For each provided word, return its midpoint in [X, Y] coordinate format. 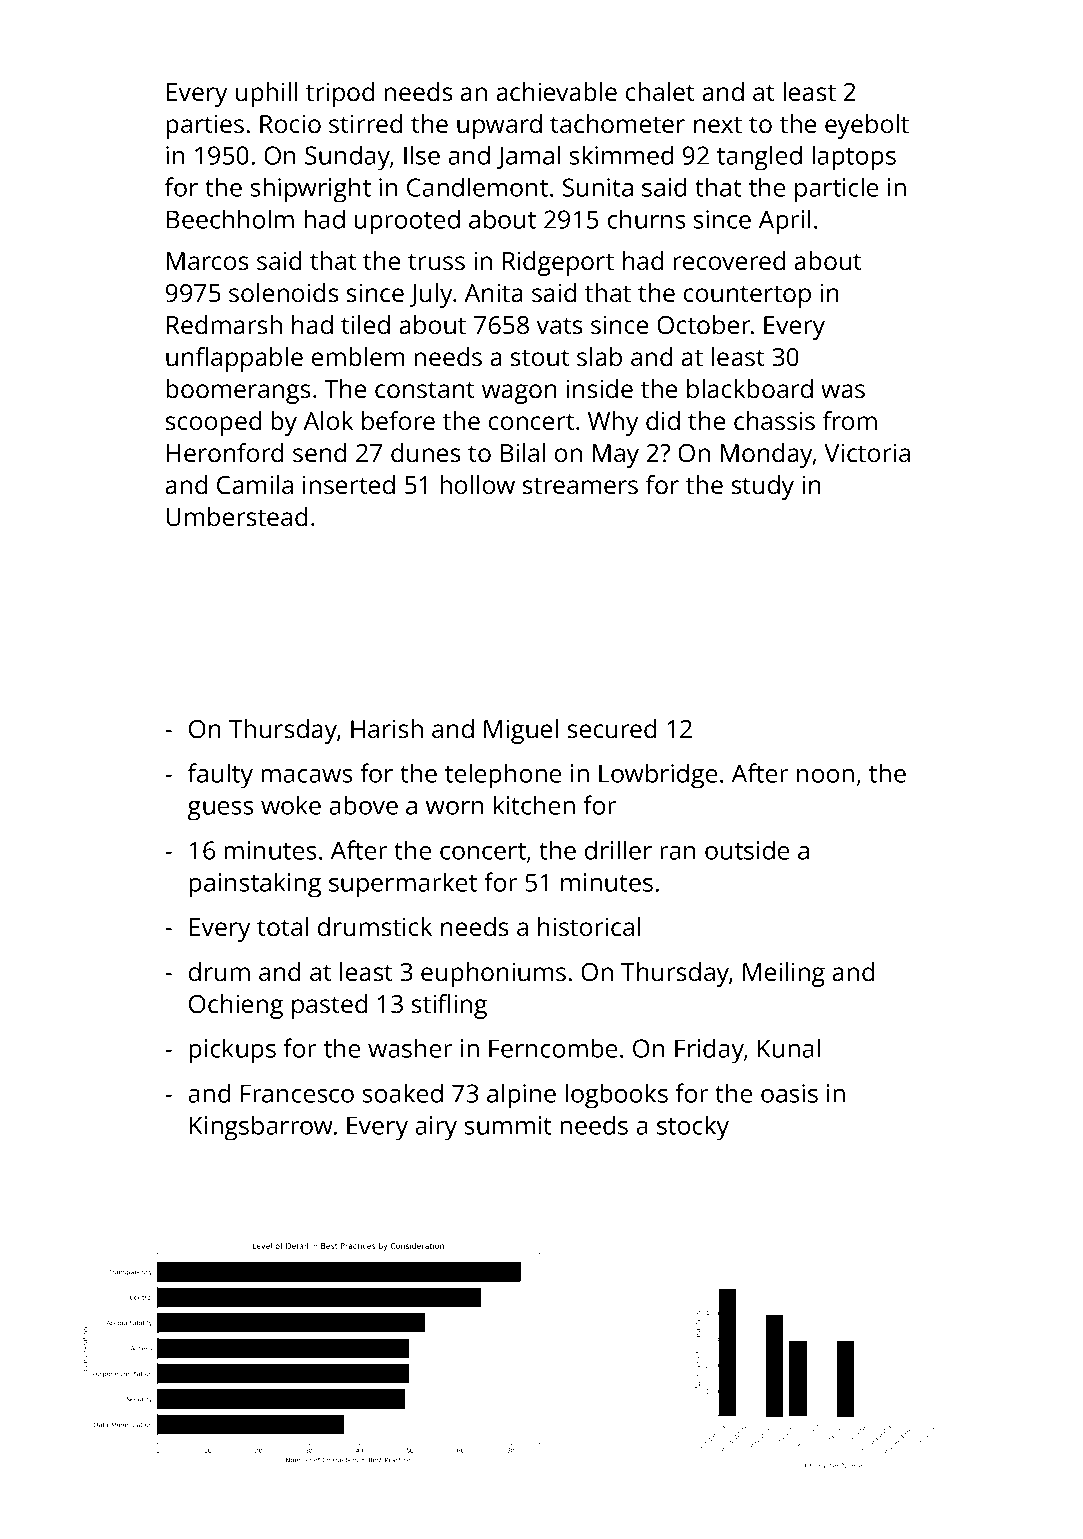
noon [825, 776]
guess [220, 811]
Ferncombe [553, 1048]
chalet [660, 91]
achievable [556, 91]
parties [205, 126]
